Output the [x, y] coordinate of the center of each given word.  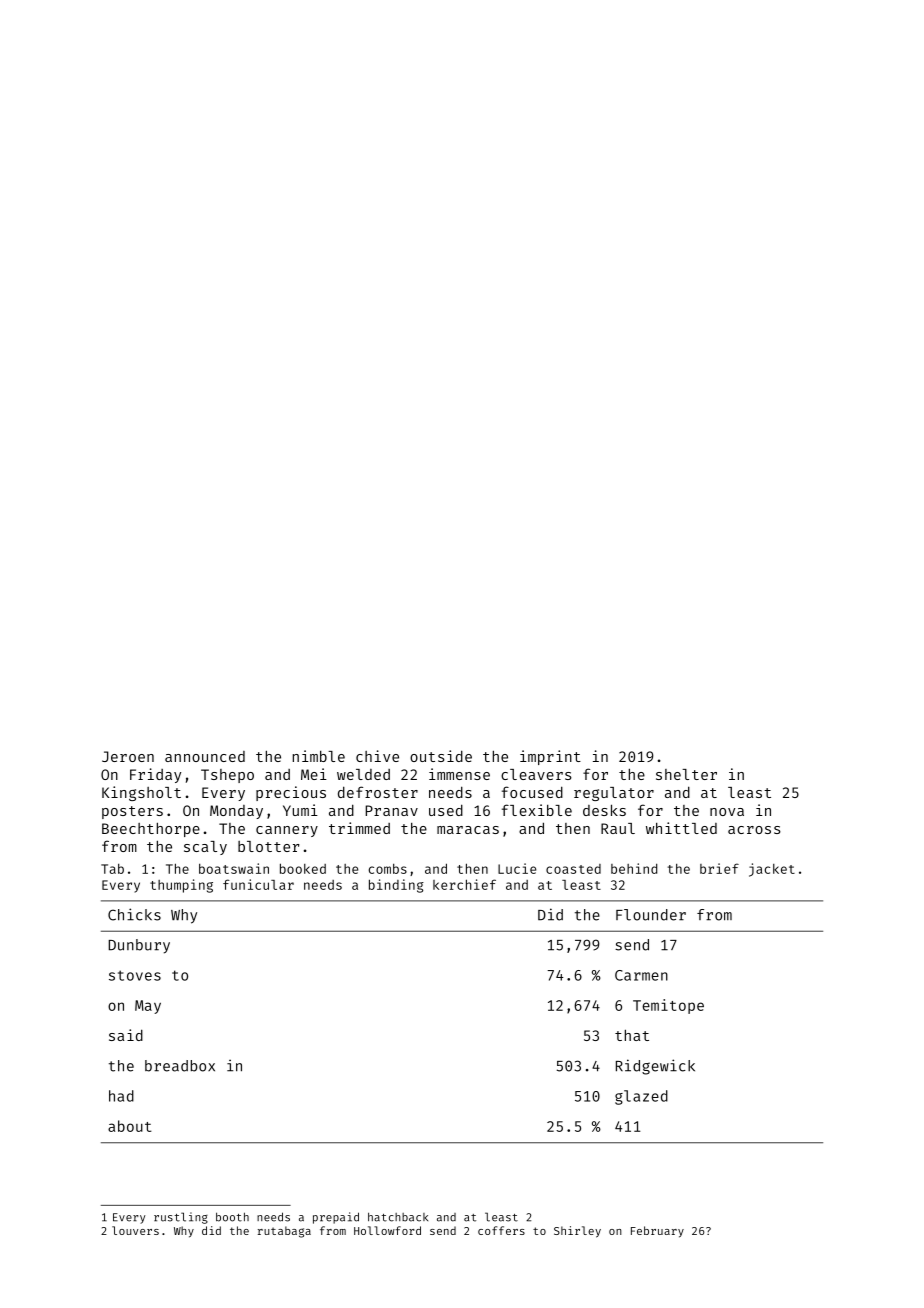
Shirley [577, 1232]
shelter [686, 774]
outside [441, 756]
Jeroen [128, 756]
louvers [135, 1230]
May [148, 1007]
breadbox [180, 1066]
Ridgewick [655, 1067]
